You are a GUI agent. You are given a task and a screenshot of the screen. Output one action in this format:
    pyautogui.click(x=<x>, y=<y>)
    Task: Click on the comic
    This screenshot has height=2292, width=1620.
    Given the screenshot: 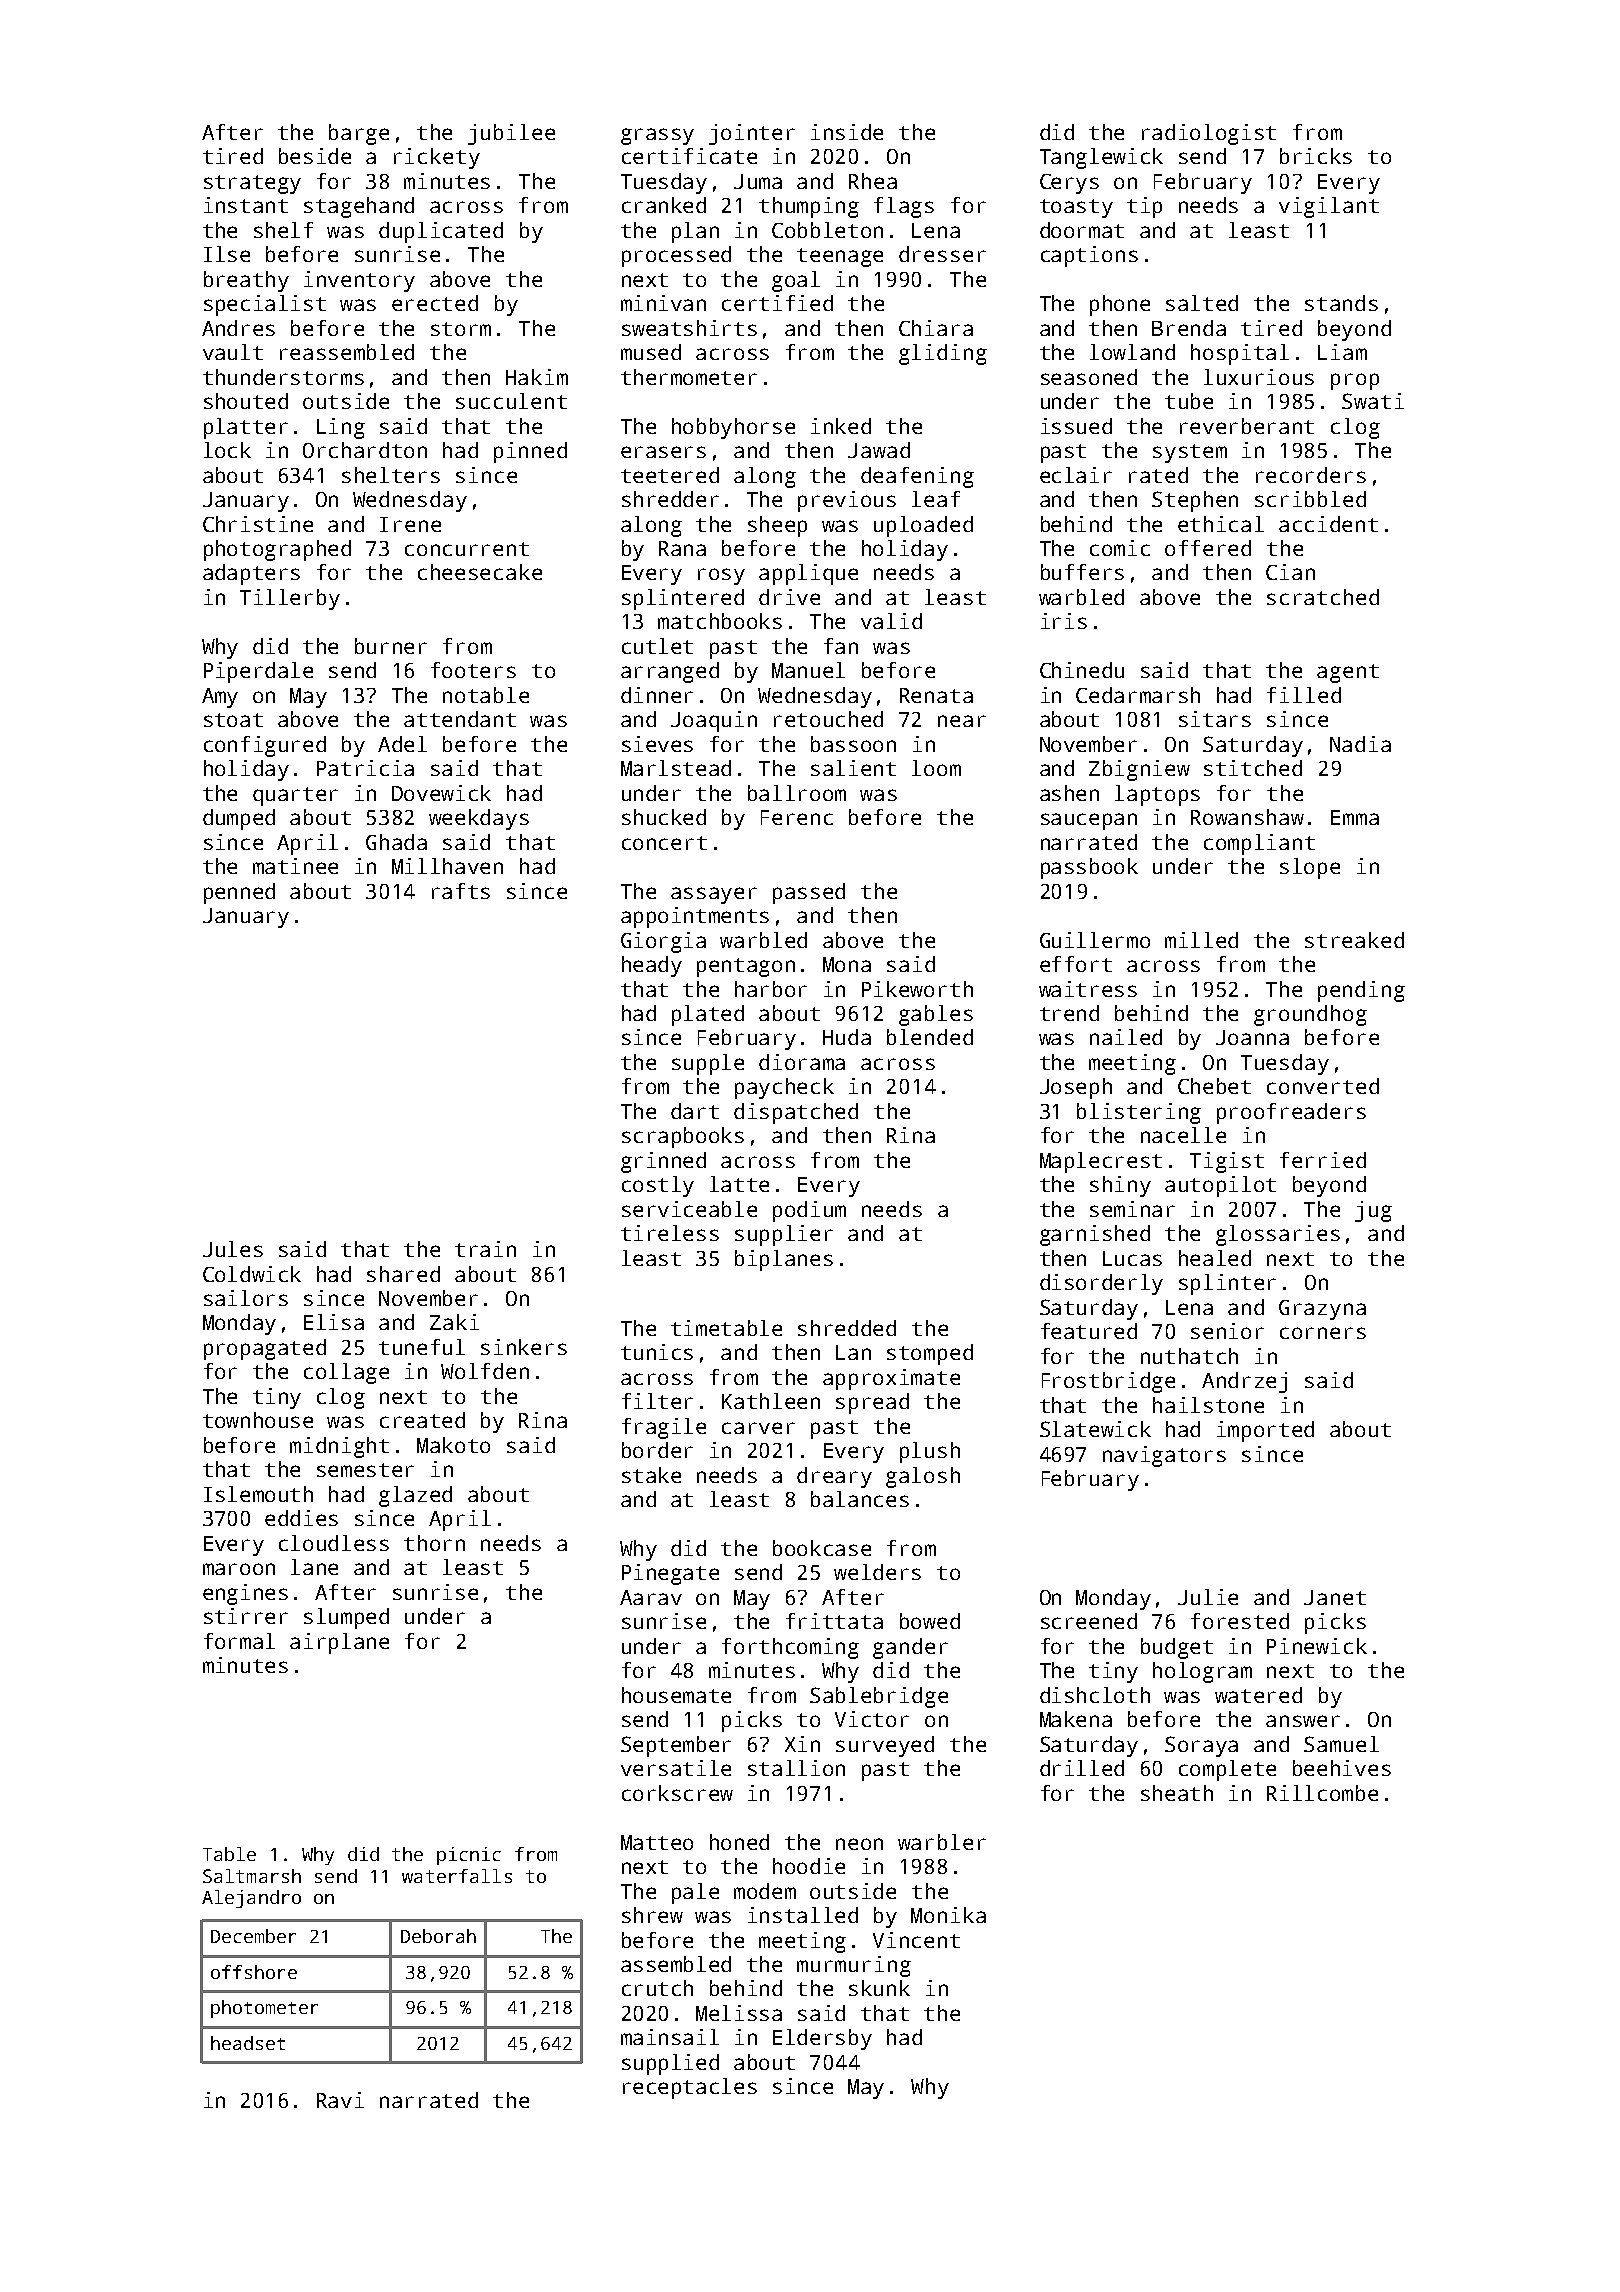 What is the action you would take?
    pyautogui.click(x=1120, y=548)
